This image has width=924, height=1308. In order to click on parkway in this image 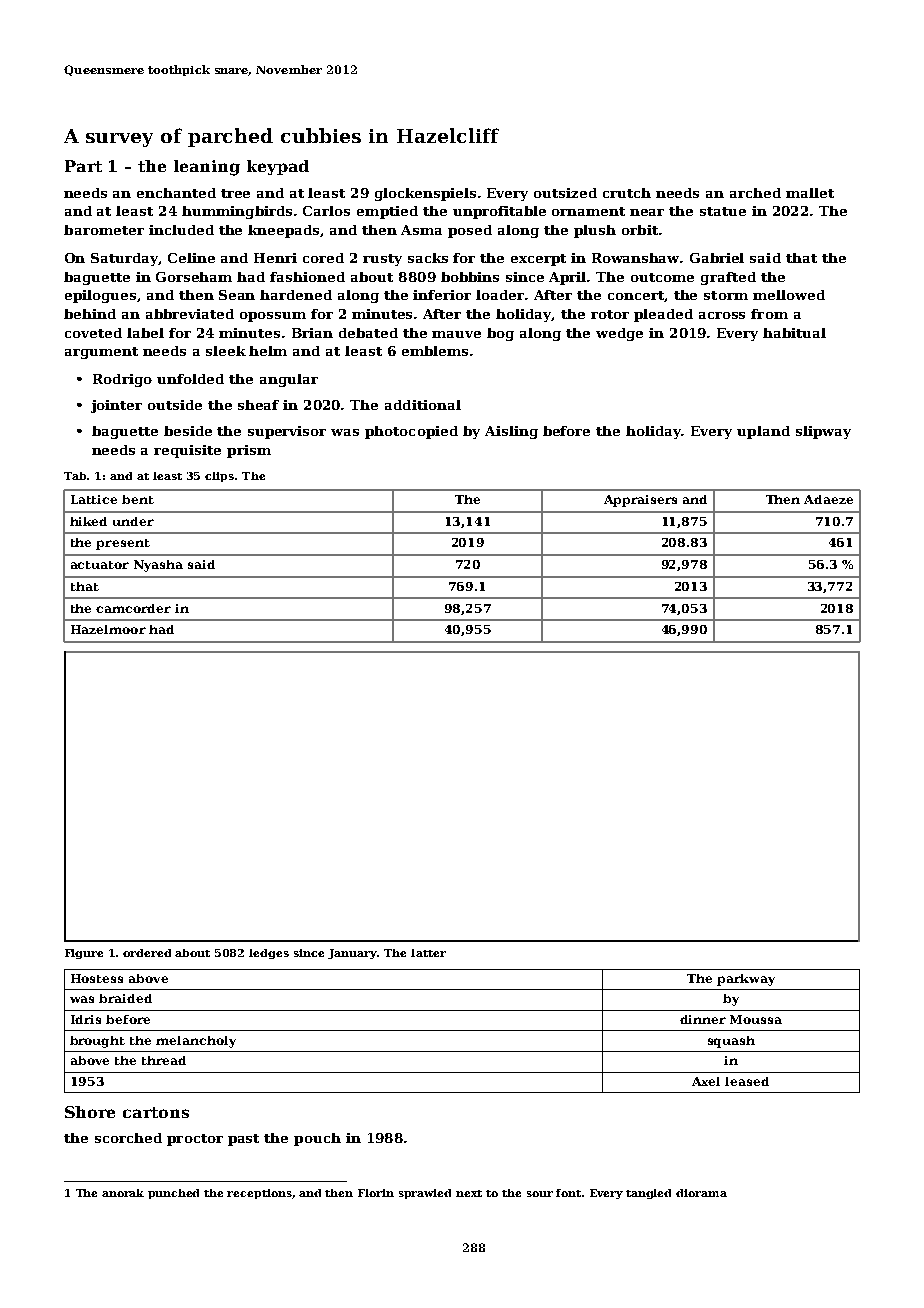, I will do `click(746, 980)`.
